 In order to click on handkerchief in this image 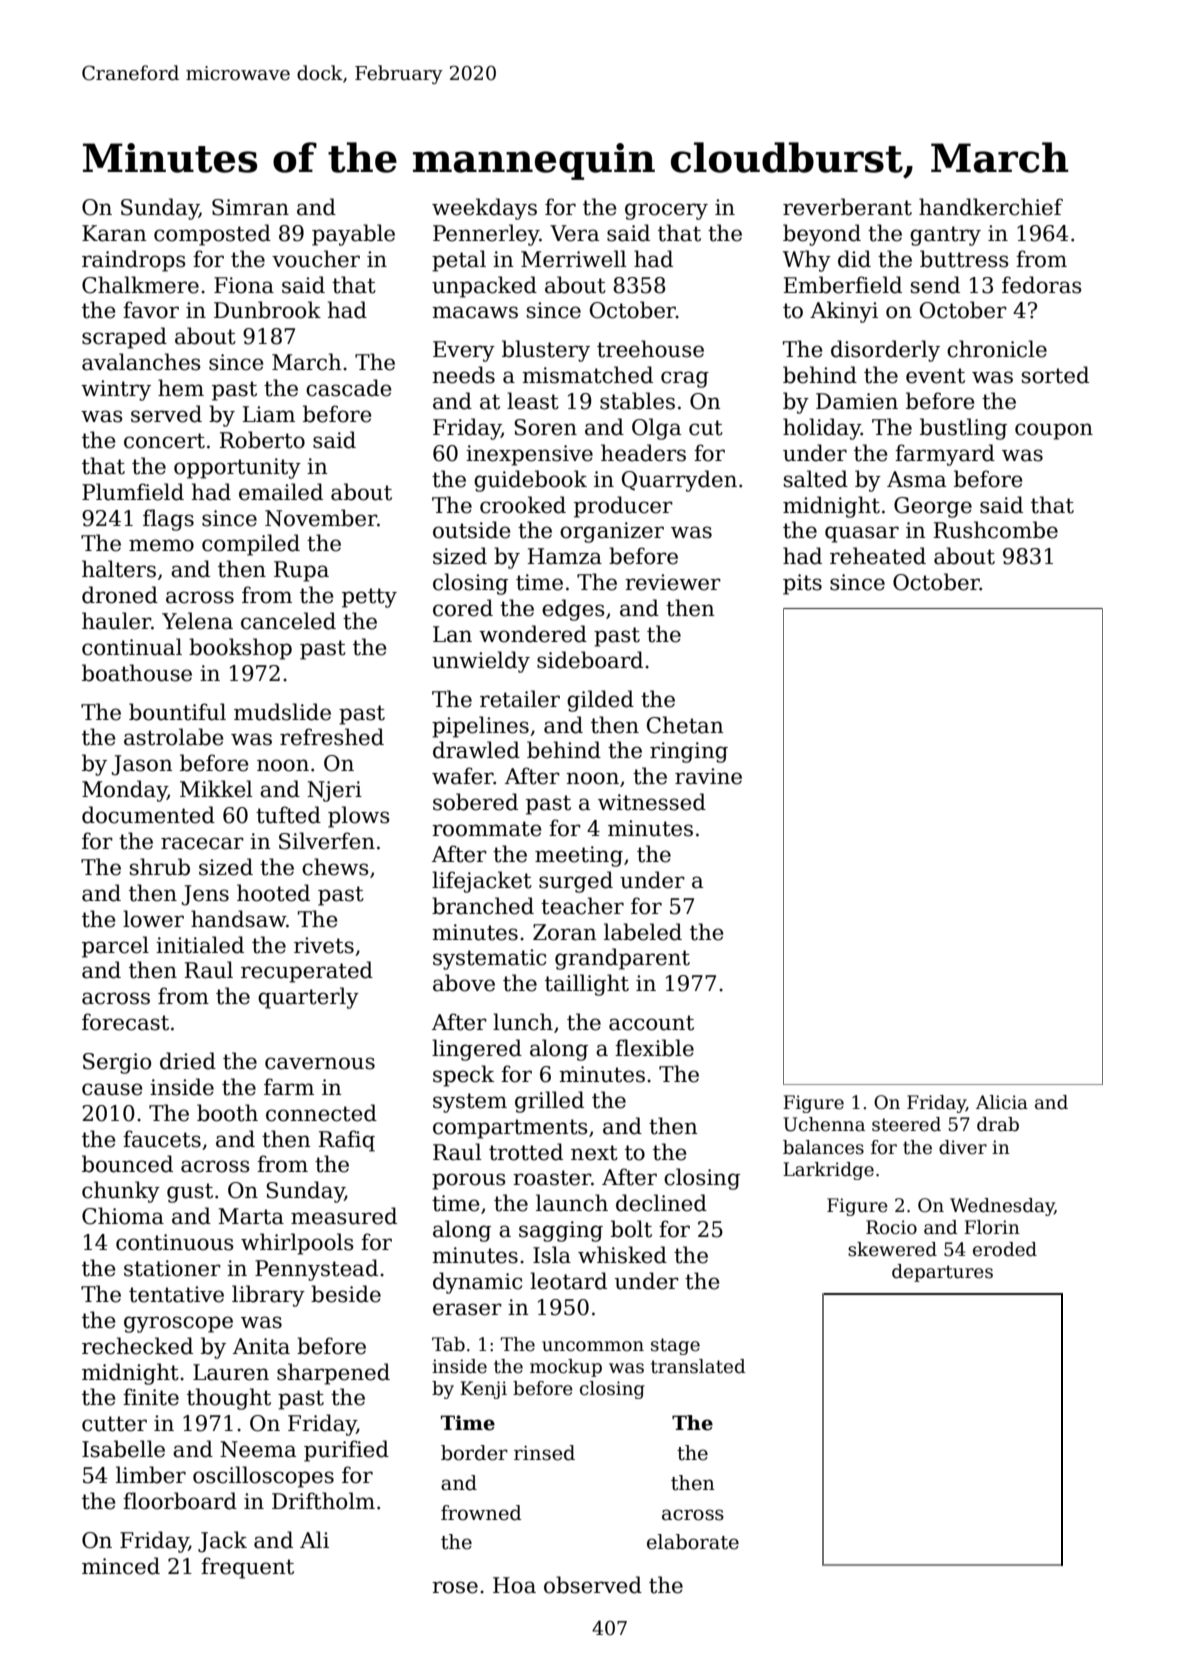, I will do `click(991, 207)`.
